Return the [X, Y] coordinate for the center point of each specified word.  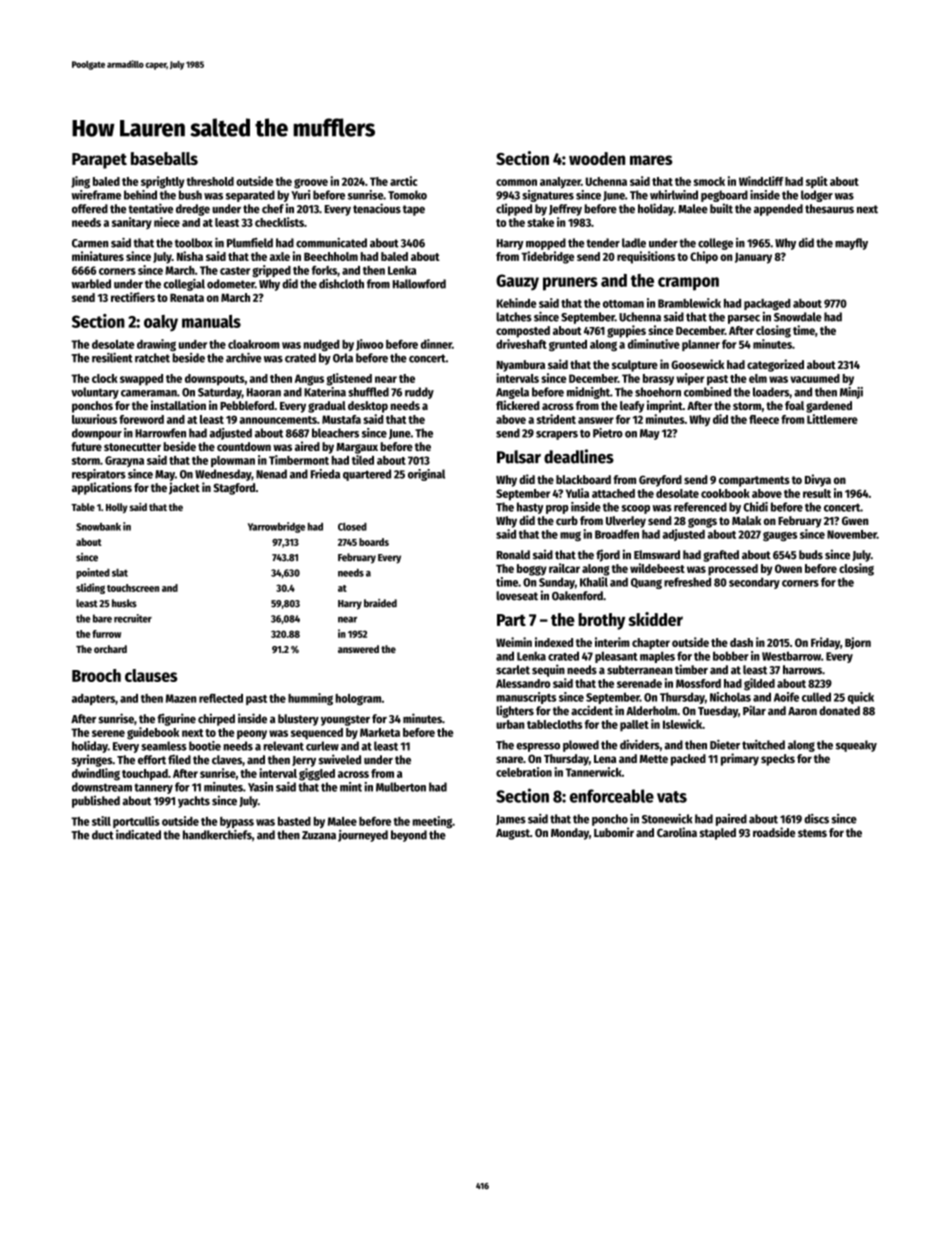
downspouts [215, 380]
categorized [775, 365]
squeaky [856, 746]
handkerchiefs [217, 834]
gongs [702, 523]
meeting [432, 822]
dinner [436, 344]
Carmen [90, 243]
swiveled [339, 759]
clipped [514, 209]
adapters [93, 699]
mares [651, 160]
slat [120, 573]
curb [567, 520]
